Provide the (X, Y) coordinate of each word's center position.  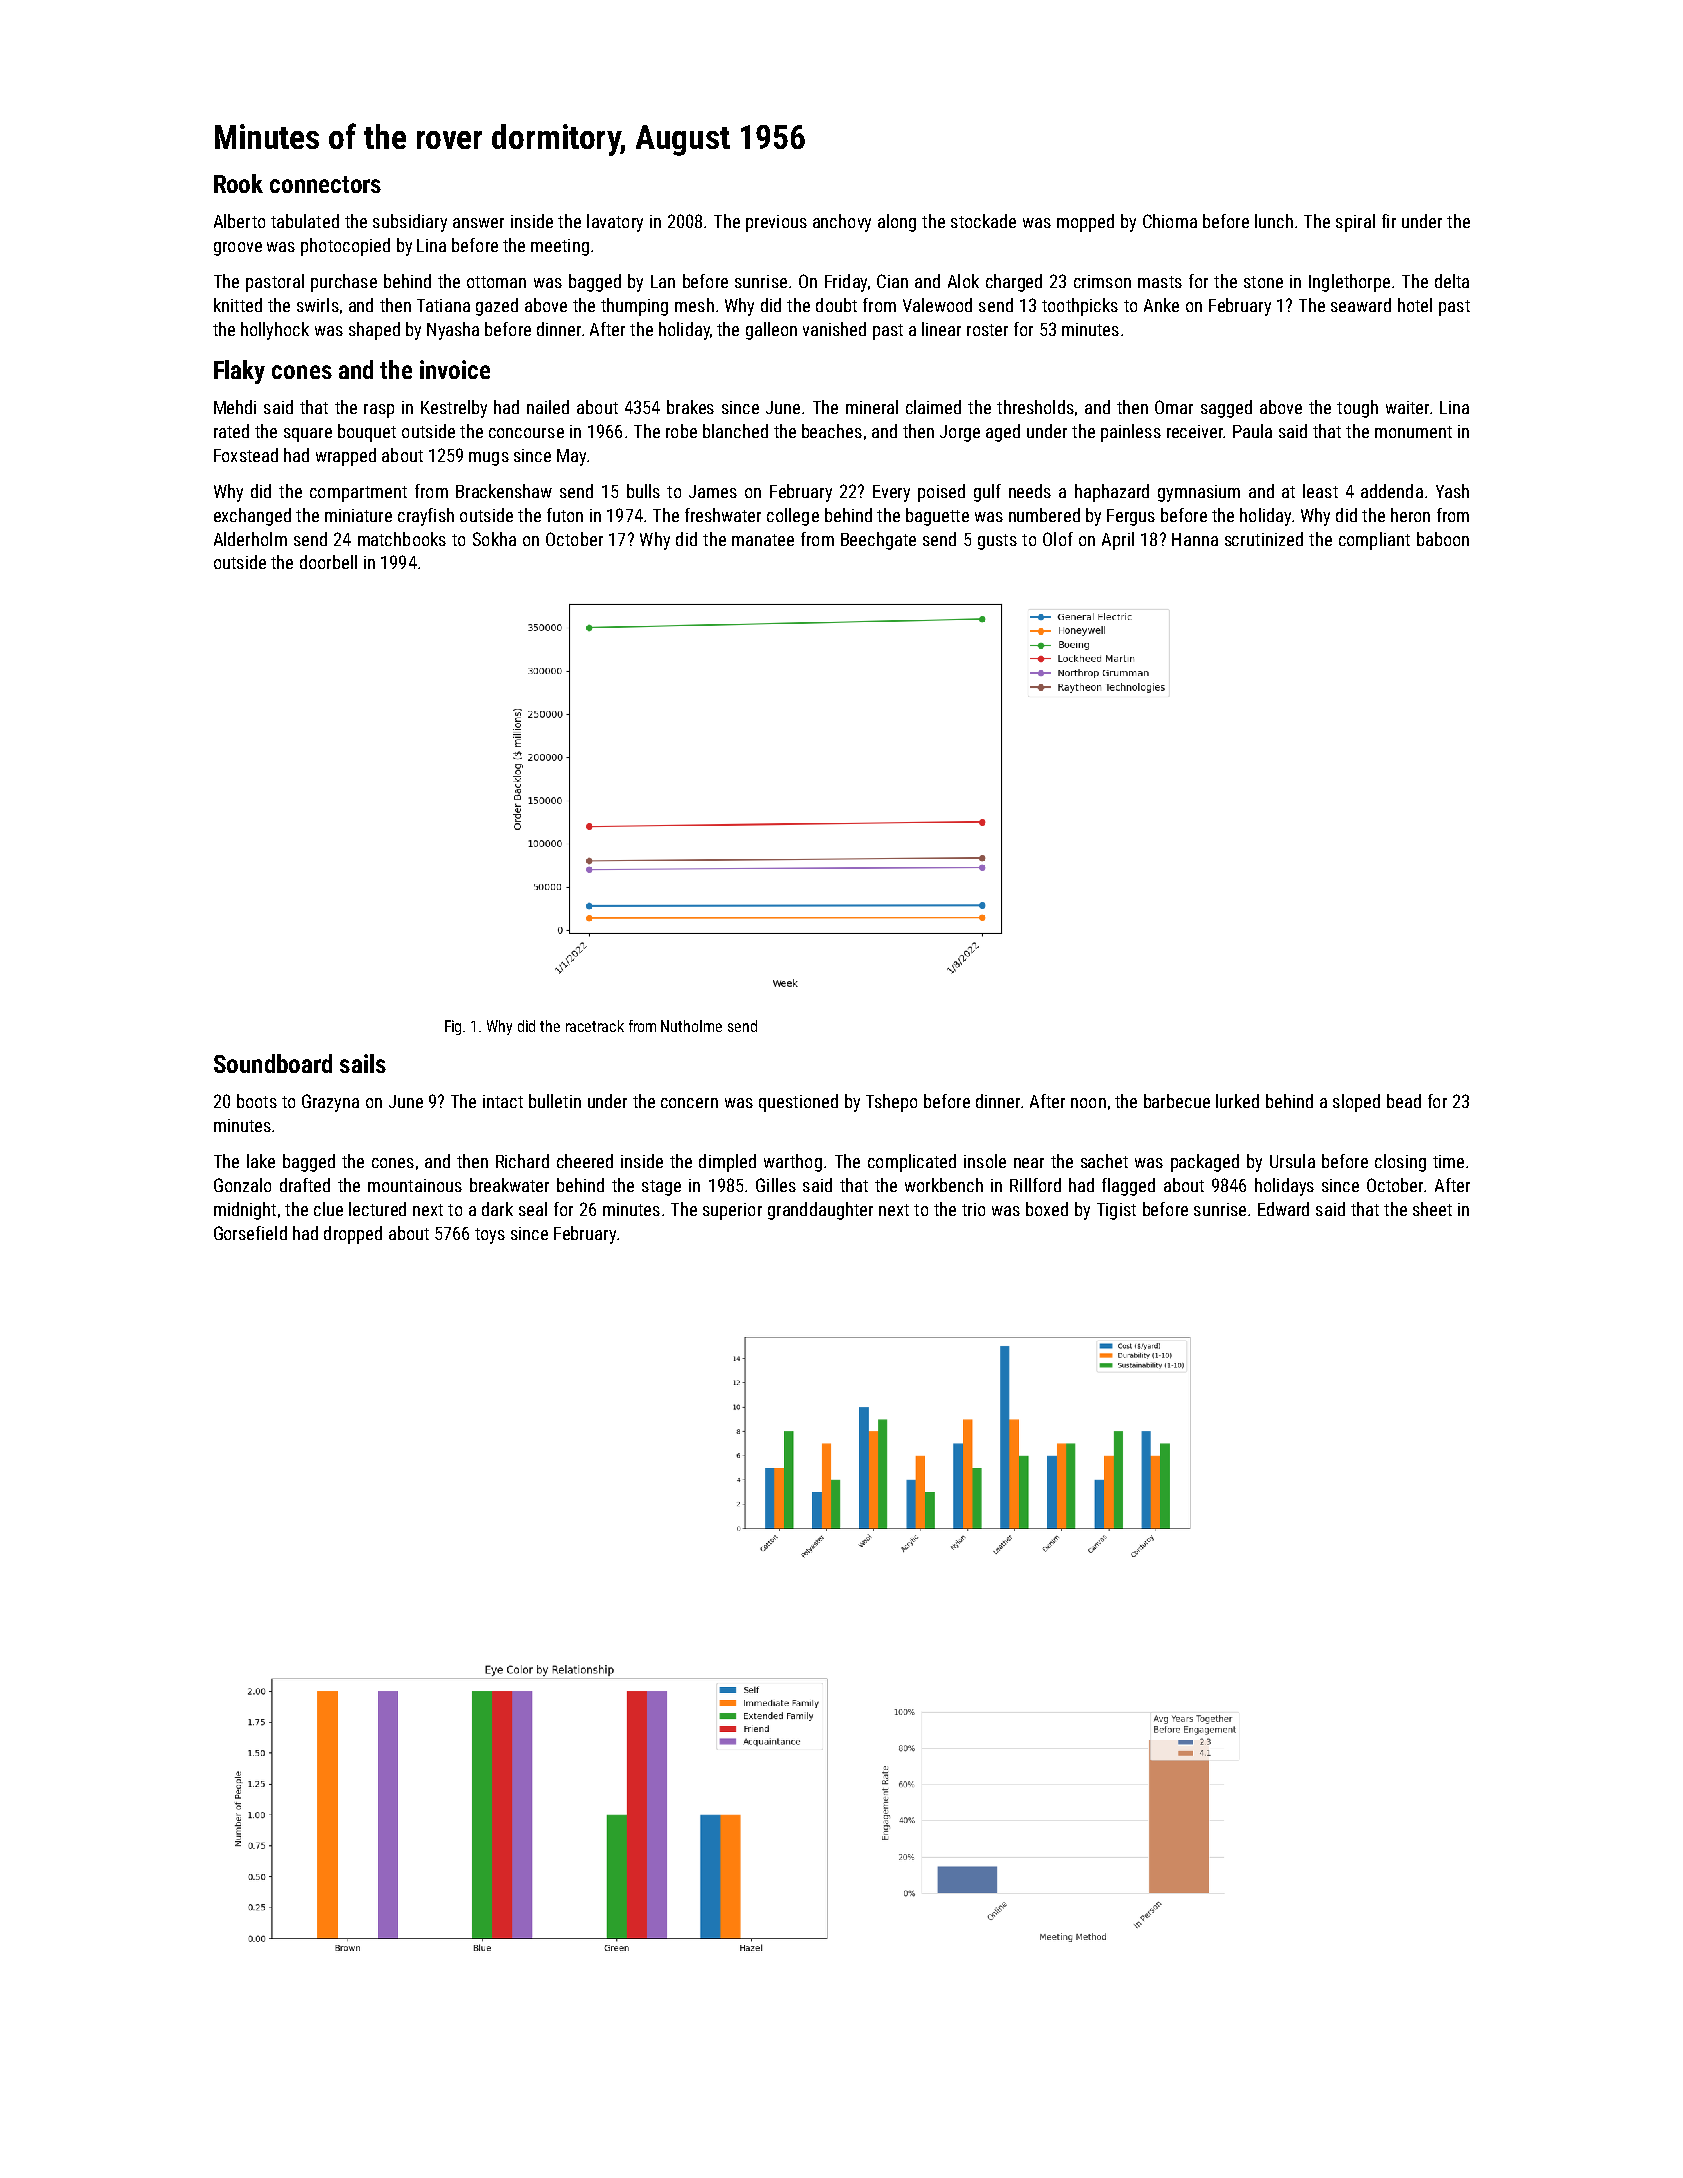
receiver (1195, 431)
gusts (997, 542)
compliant (1374, 541)
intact (503, 1101)
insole (985, 1161)
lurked (1237, 1101)
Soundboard (273, 1063)
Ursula (1292, 1161)
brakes (690, 407)
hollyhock (275, 331)
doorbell (328, 562)
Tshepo (891, 1103)
